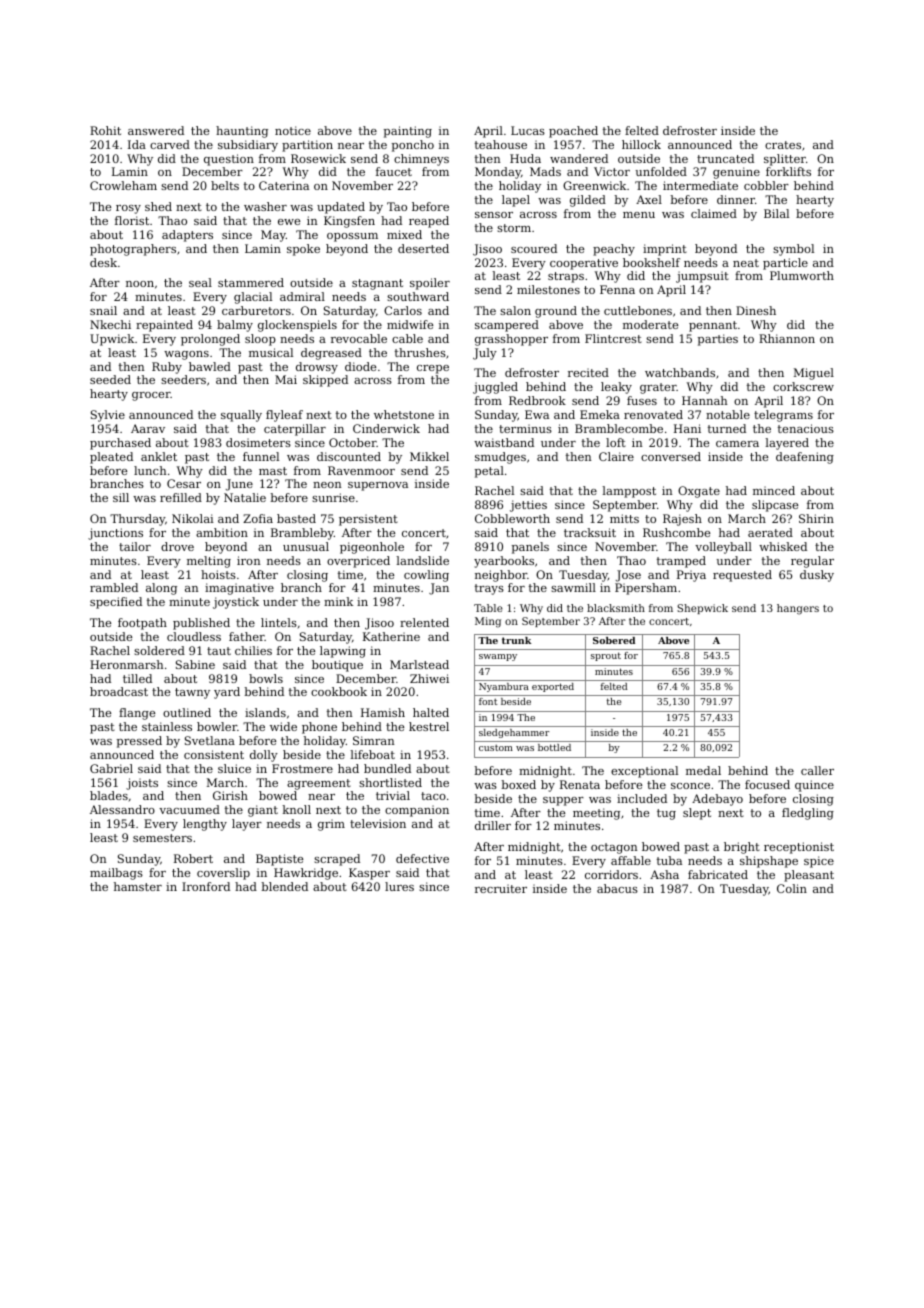 The width and height of the image is (924, 1308). I want to click on repainted, so click(164, 326).
